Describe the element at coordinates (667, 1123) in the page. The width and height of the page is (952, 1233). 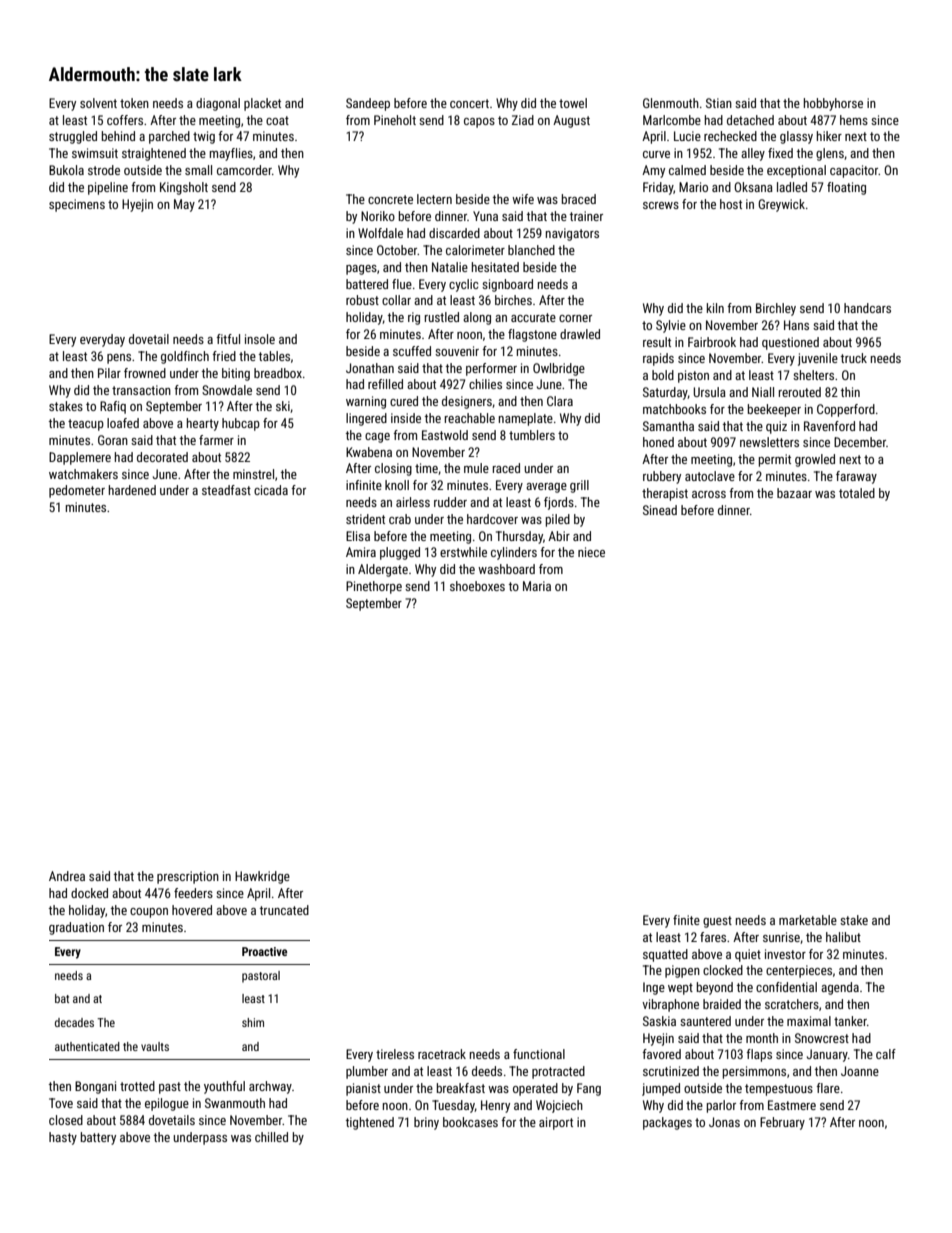
I see `packages` at that location.
